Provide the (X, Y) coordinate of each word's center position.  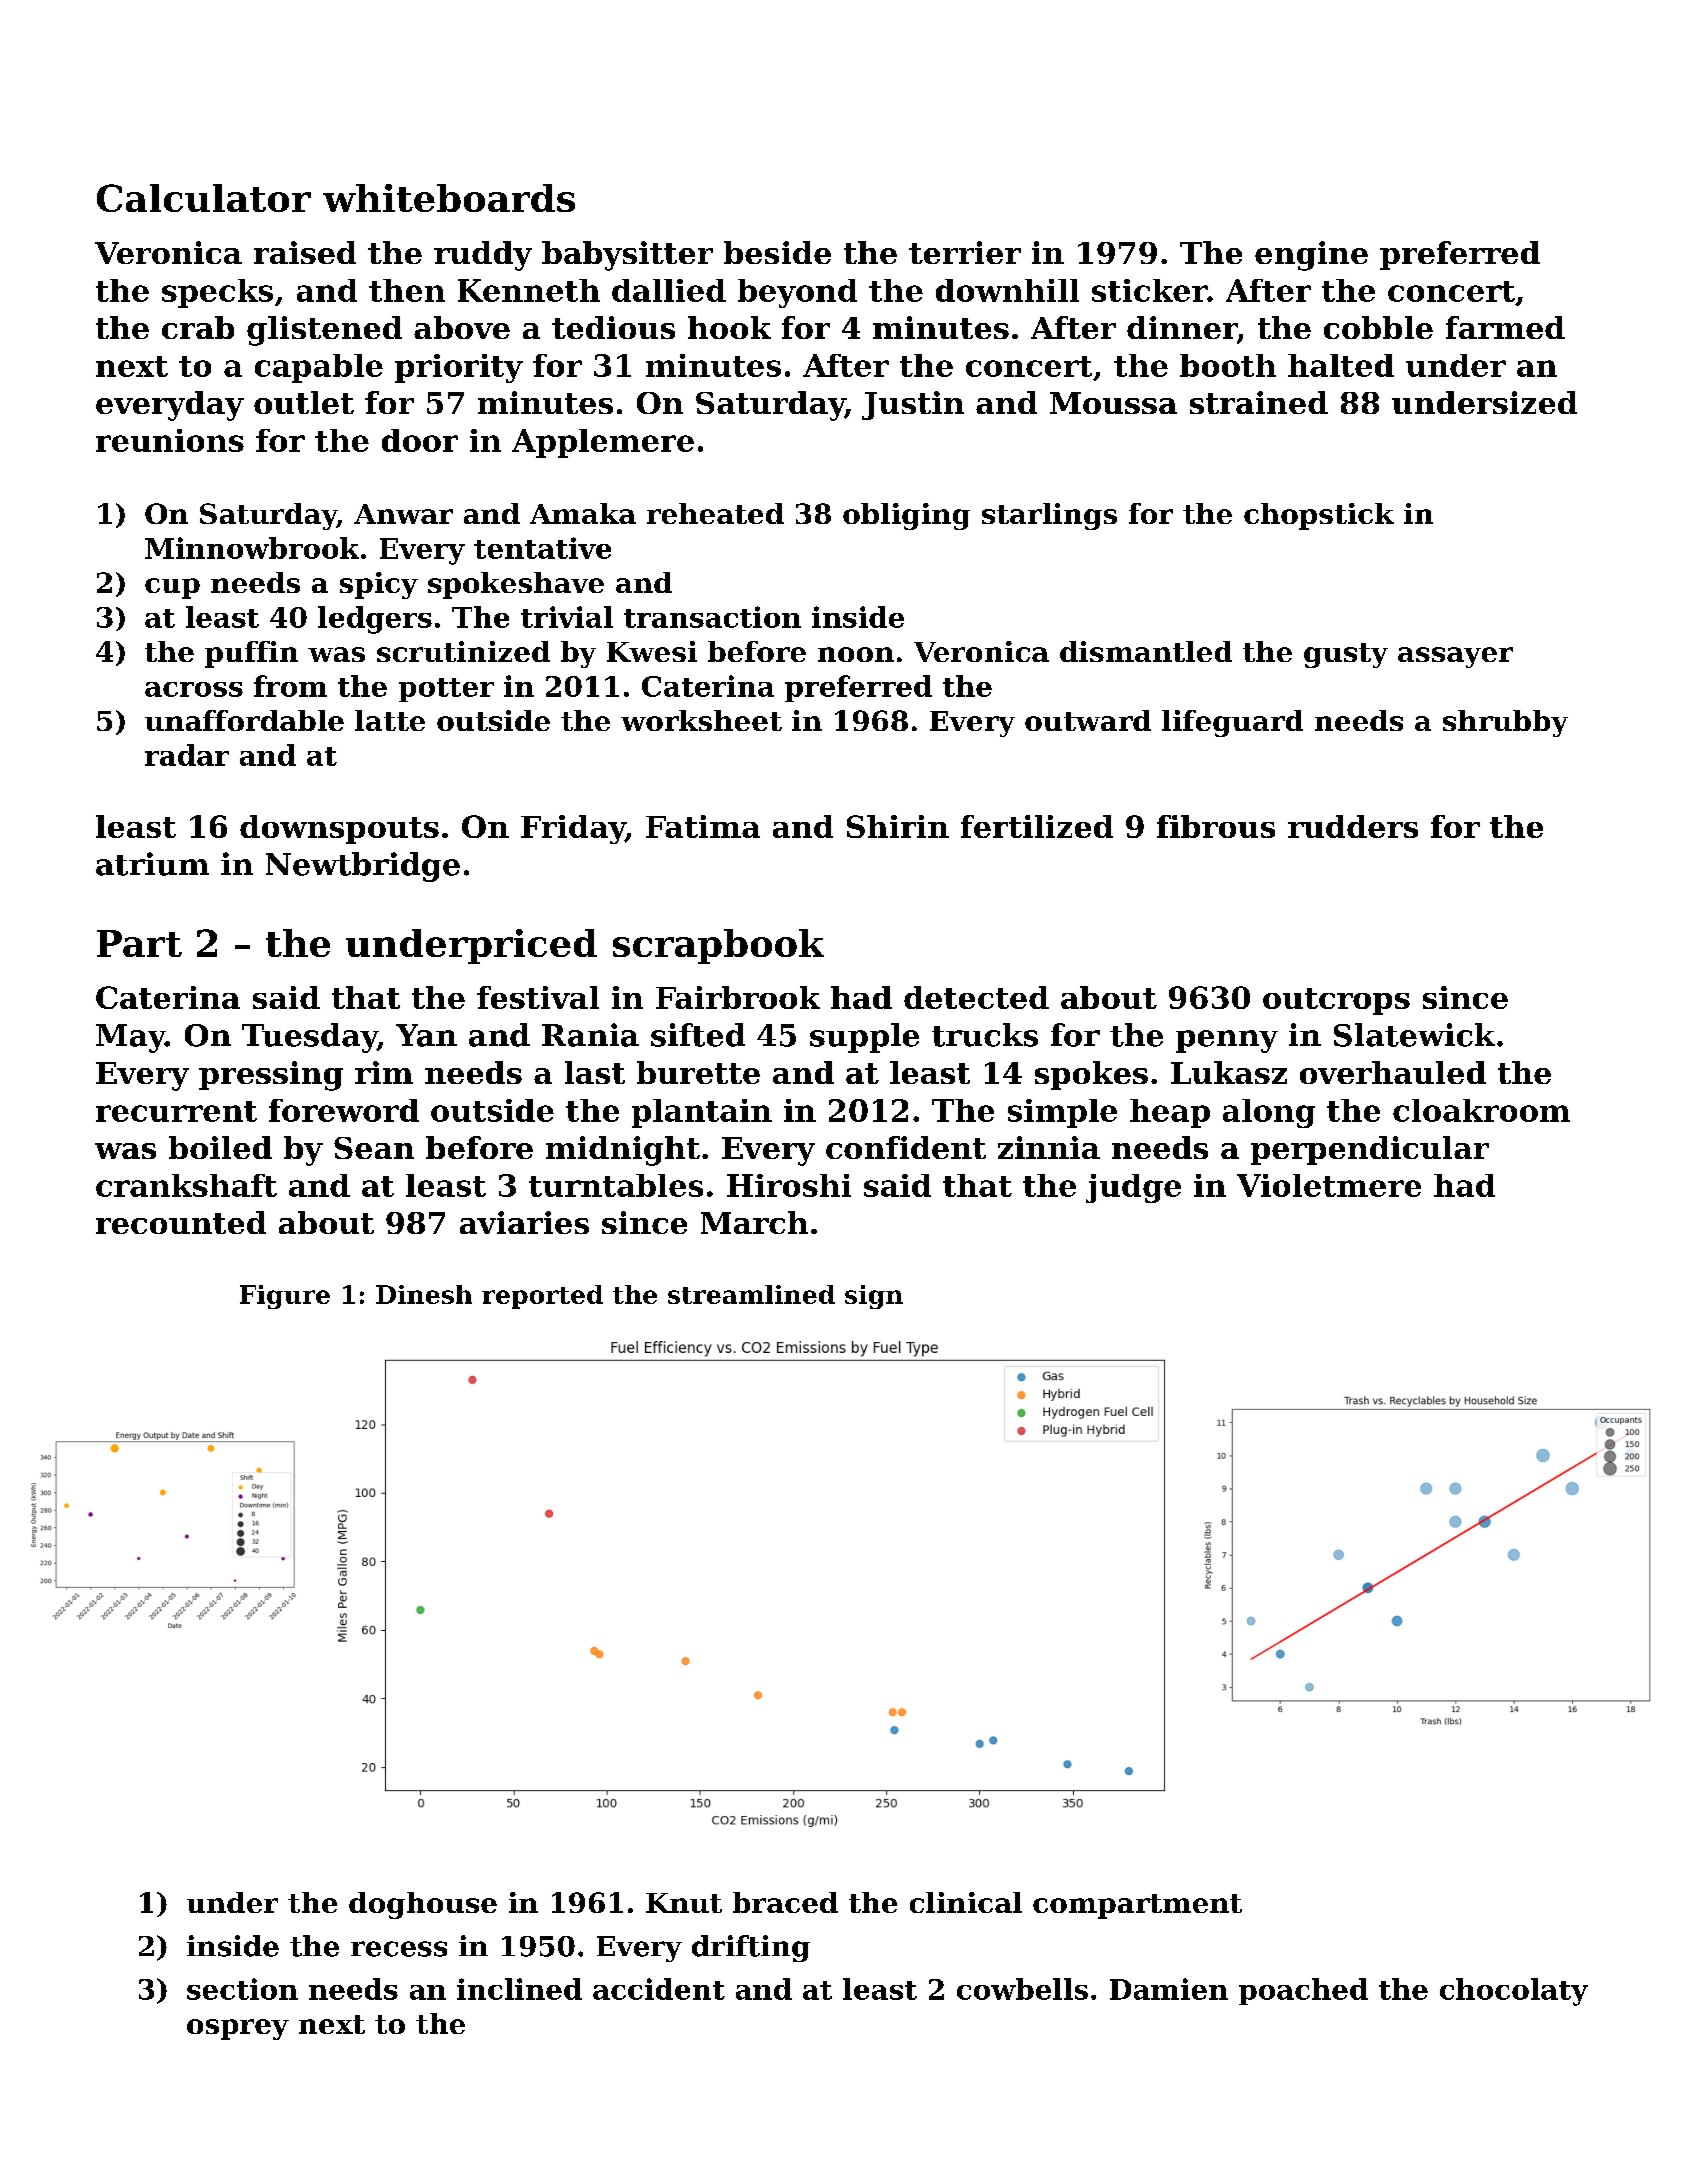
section (242, 1989)
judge (1133, 1188)
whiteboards (449, 198)
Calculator (204, 198)
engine (1311, 256)
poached (1303, 1991)
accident (659, 1989)
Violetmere (1329, 1185)
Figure (285, 1297)
